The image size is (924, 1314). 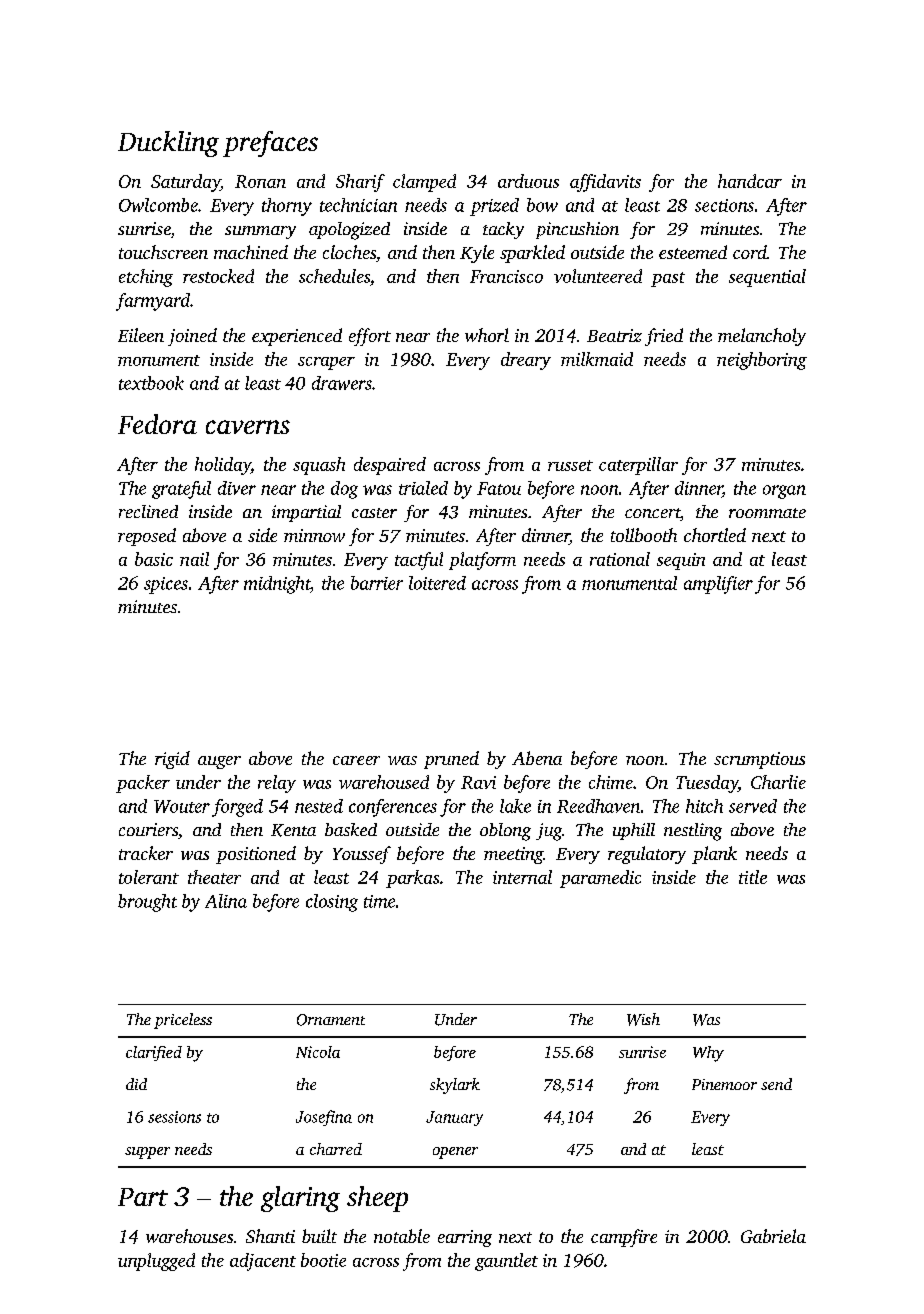 I want to click on Kyle, so click(x=477, y=254).
